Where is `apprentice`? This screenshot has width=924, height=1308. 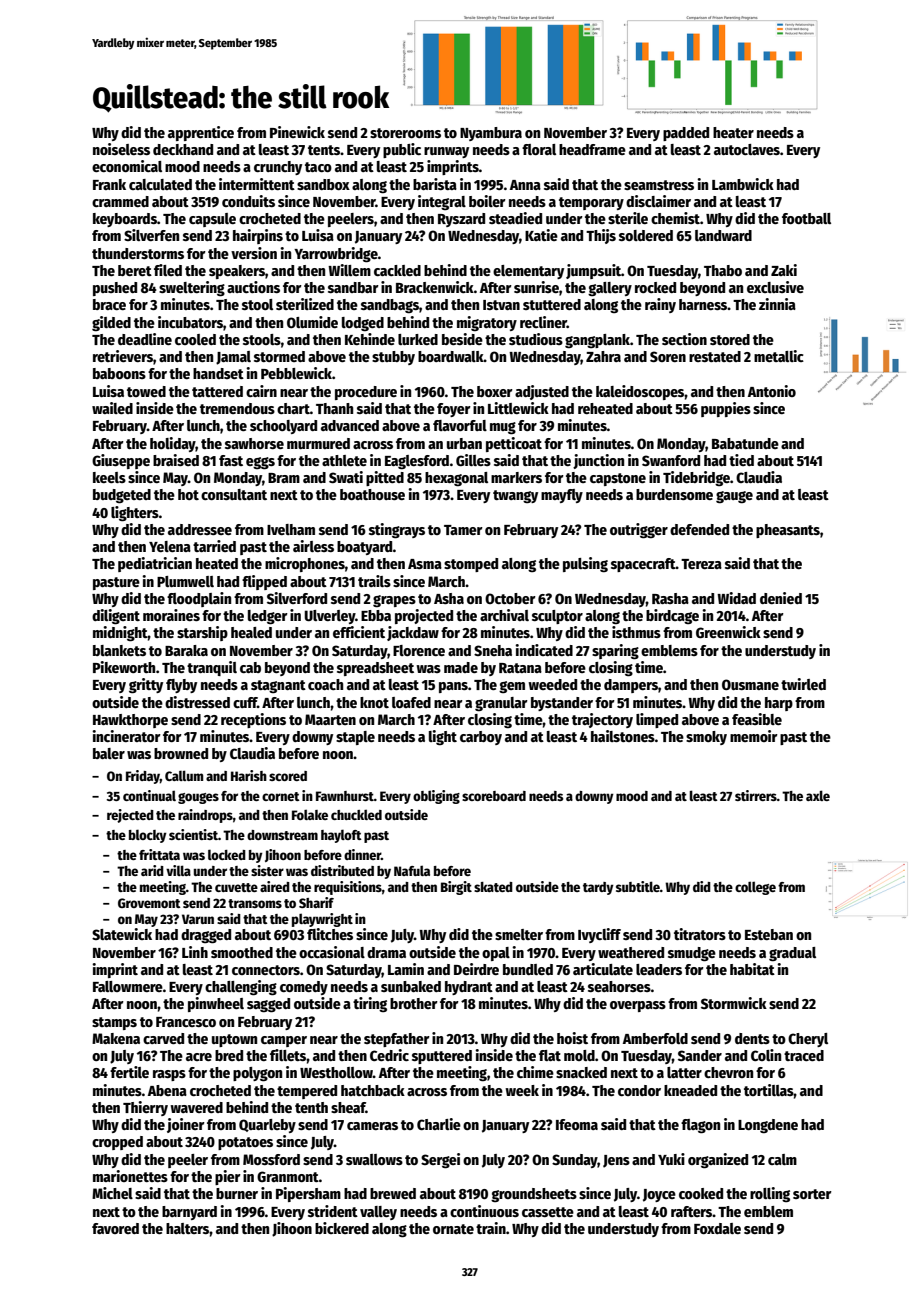 apprentice is located at coordinates (201, 133).
